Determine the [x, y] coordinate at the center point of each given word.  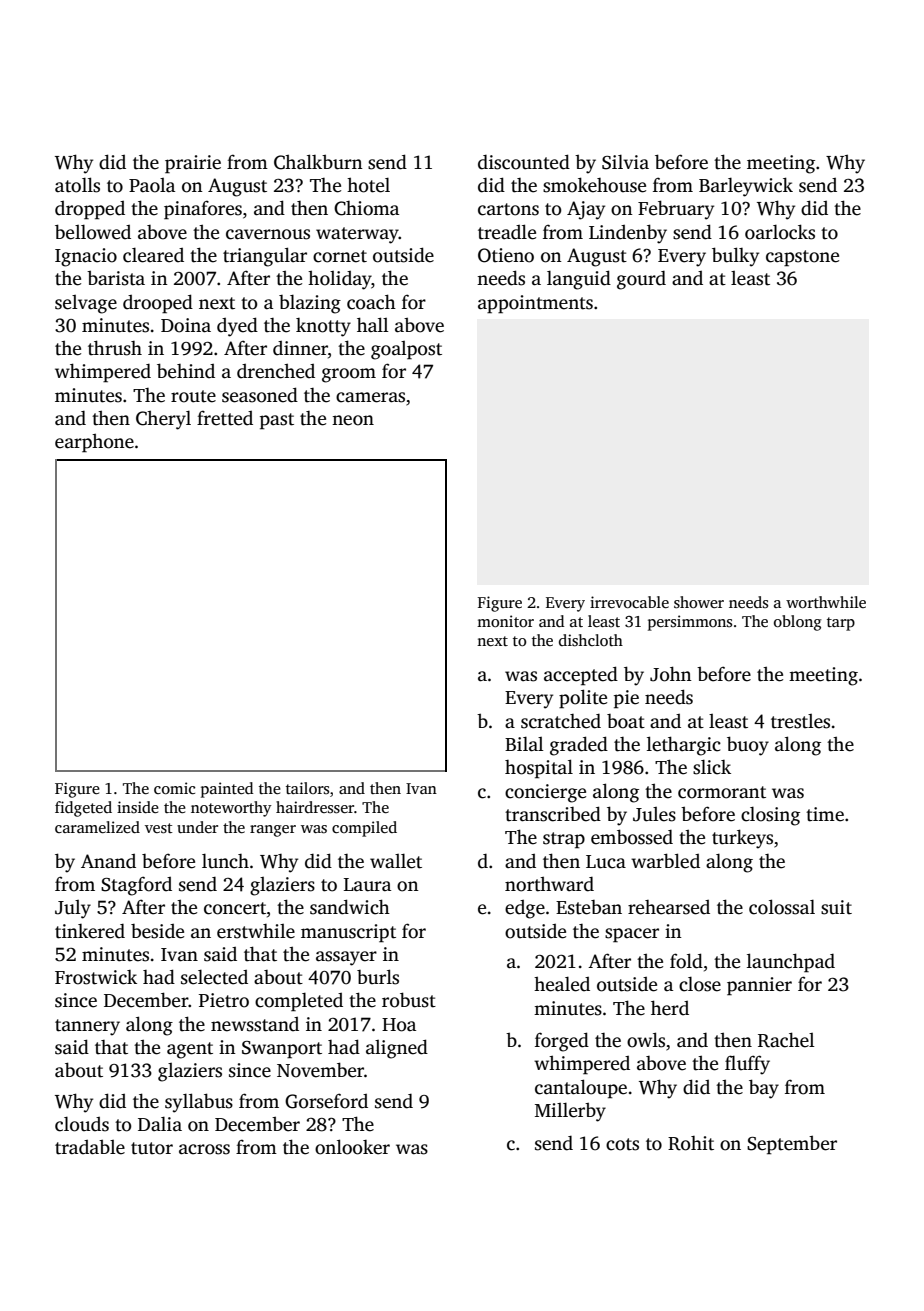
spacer [632, 935]
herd [670, 1008]
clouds [82, 1124]
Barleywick [746, 187]
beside [157, 931]
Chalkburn [318, 162]
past [277, 421]
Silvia [625, 162]
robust [409, 1000]
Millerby [570, 1112]
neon [353, 420]
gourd [641, 280]
